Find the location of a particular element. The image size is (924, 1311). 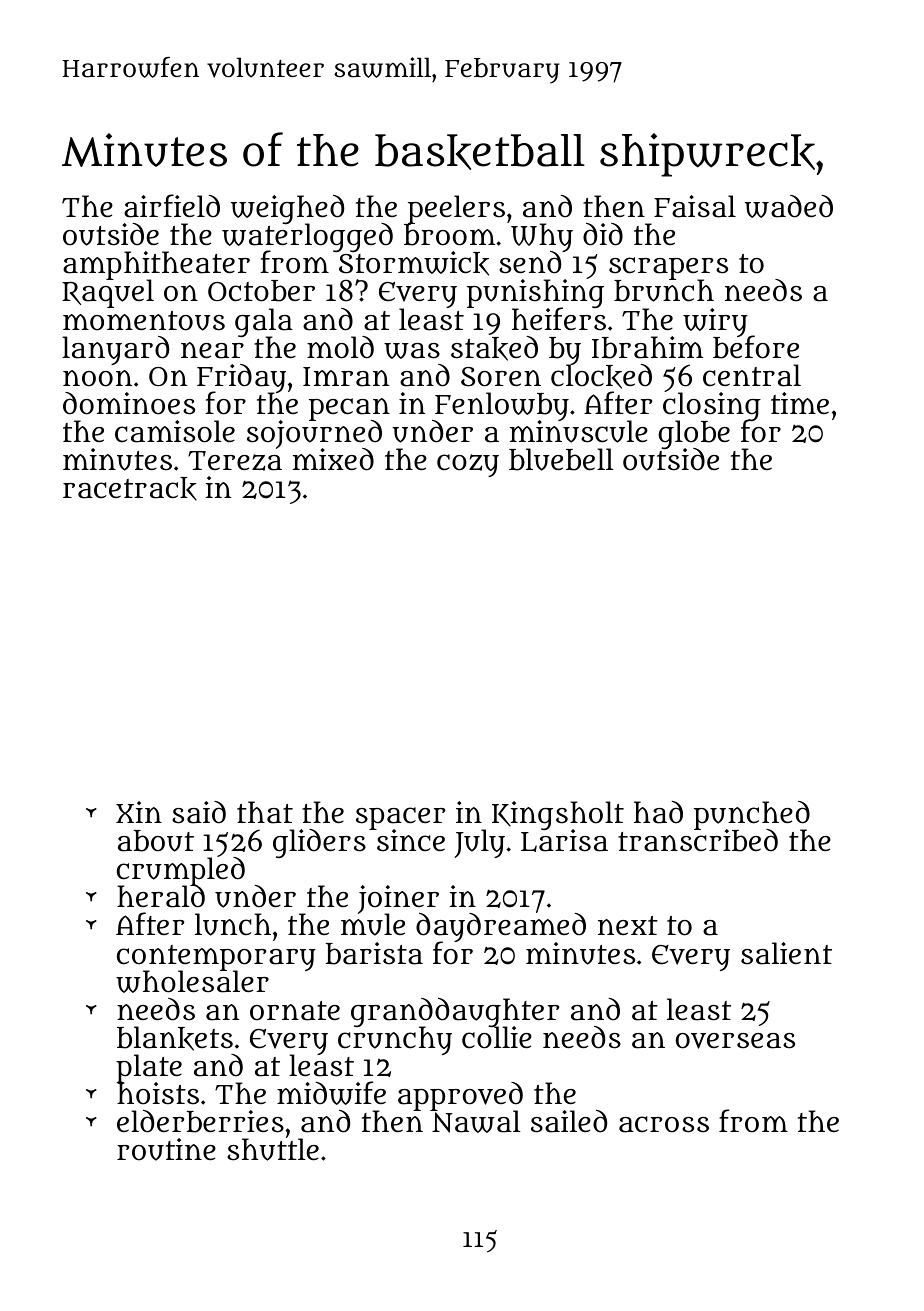

routine is located at coordinates (166, 1149).
